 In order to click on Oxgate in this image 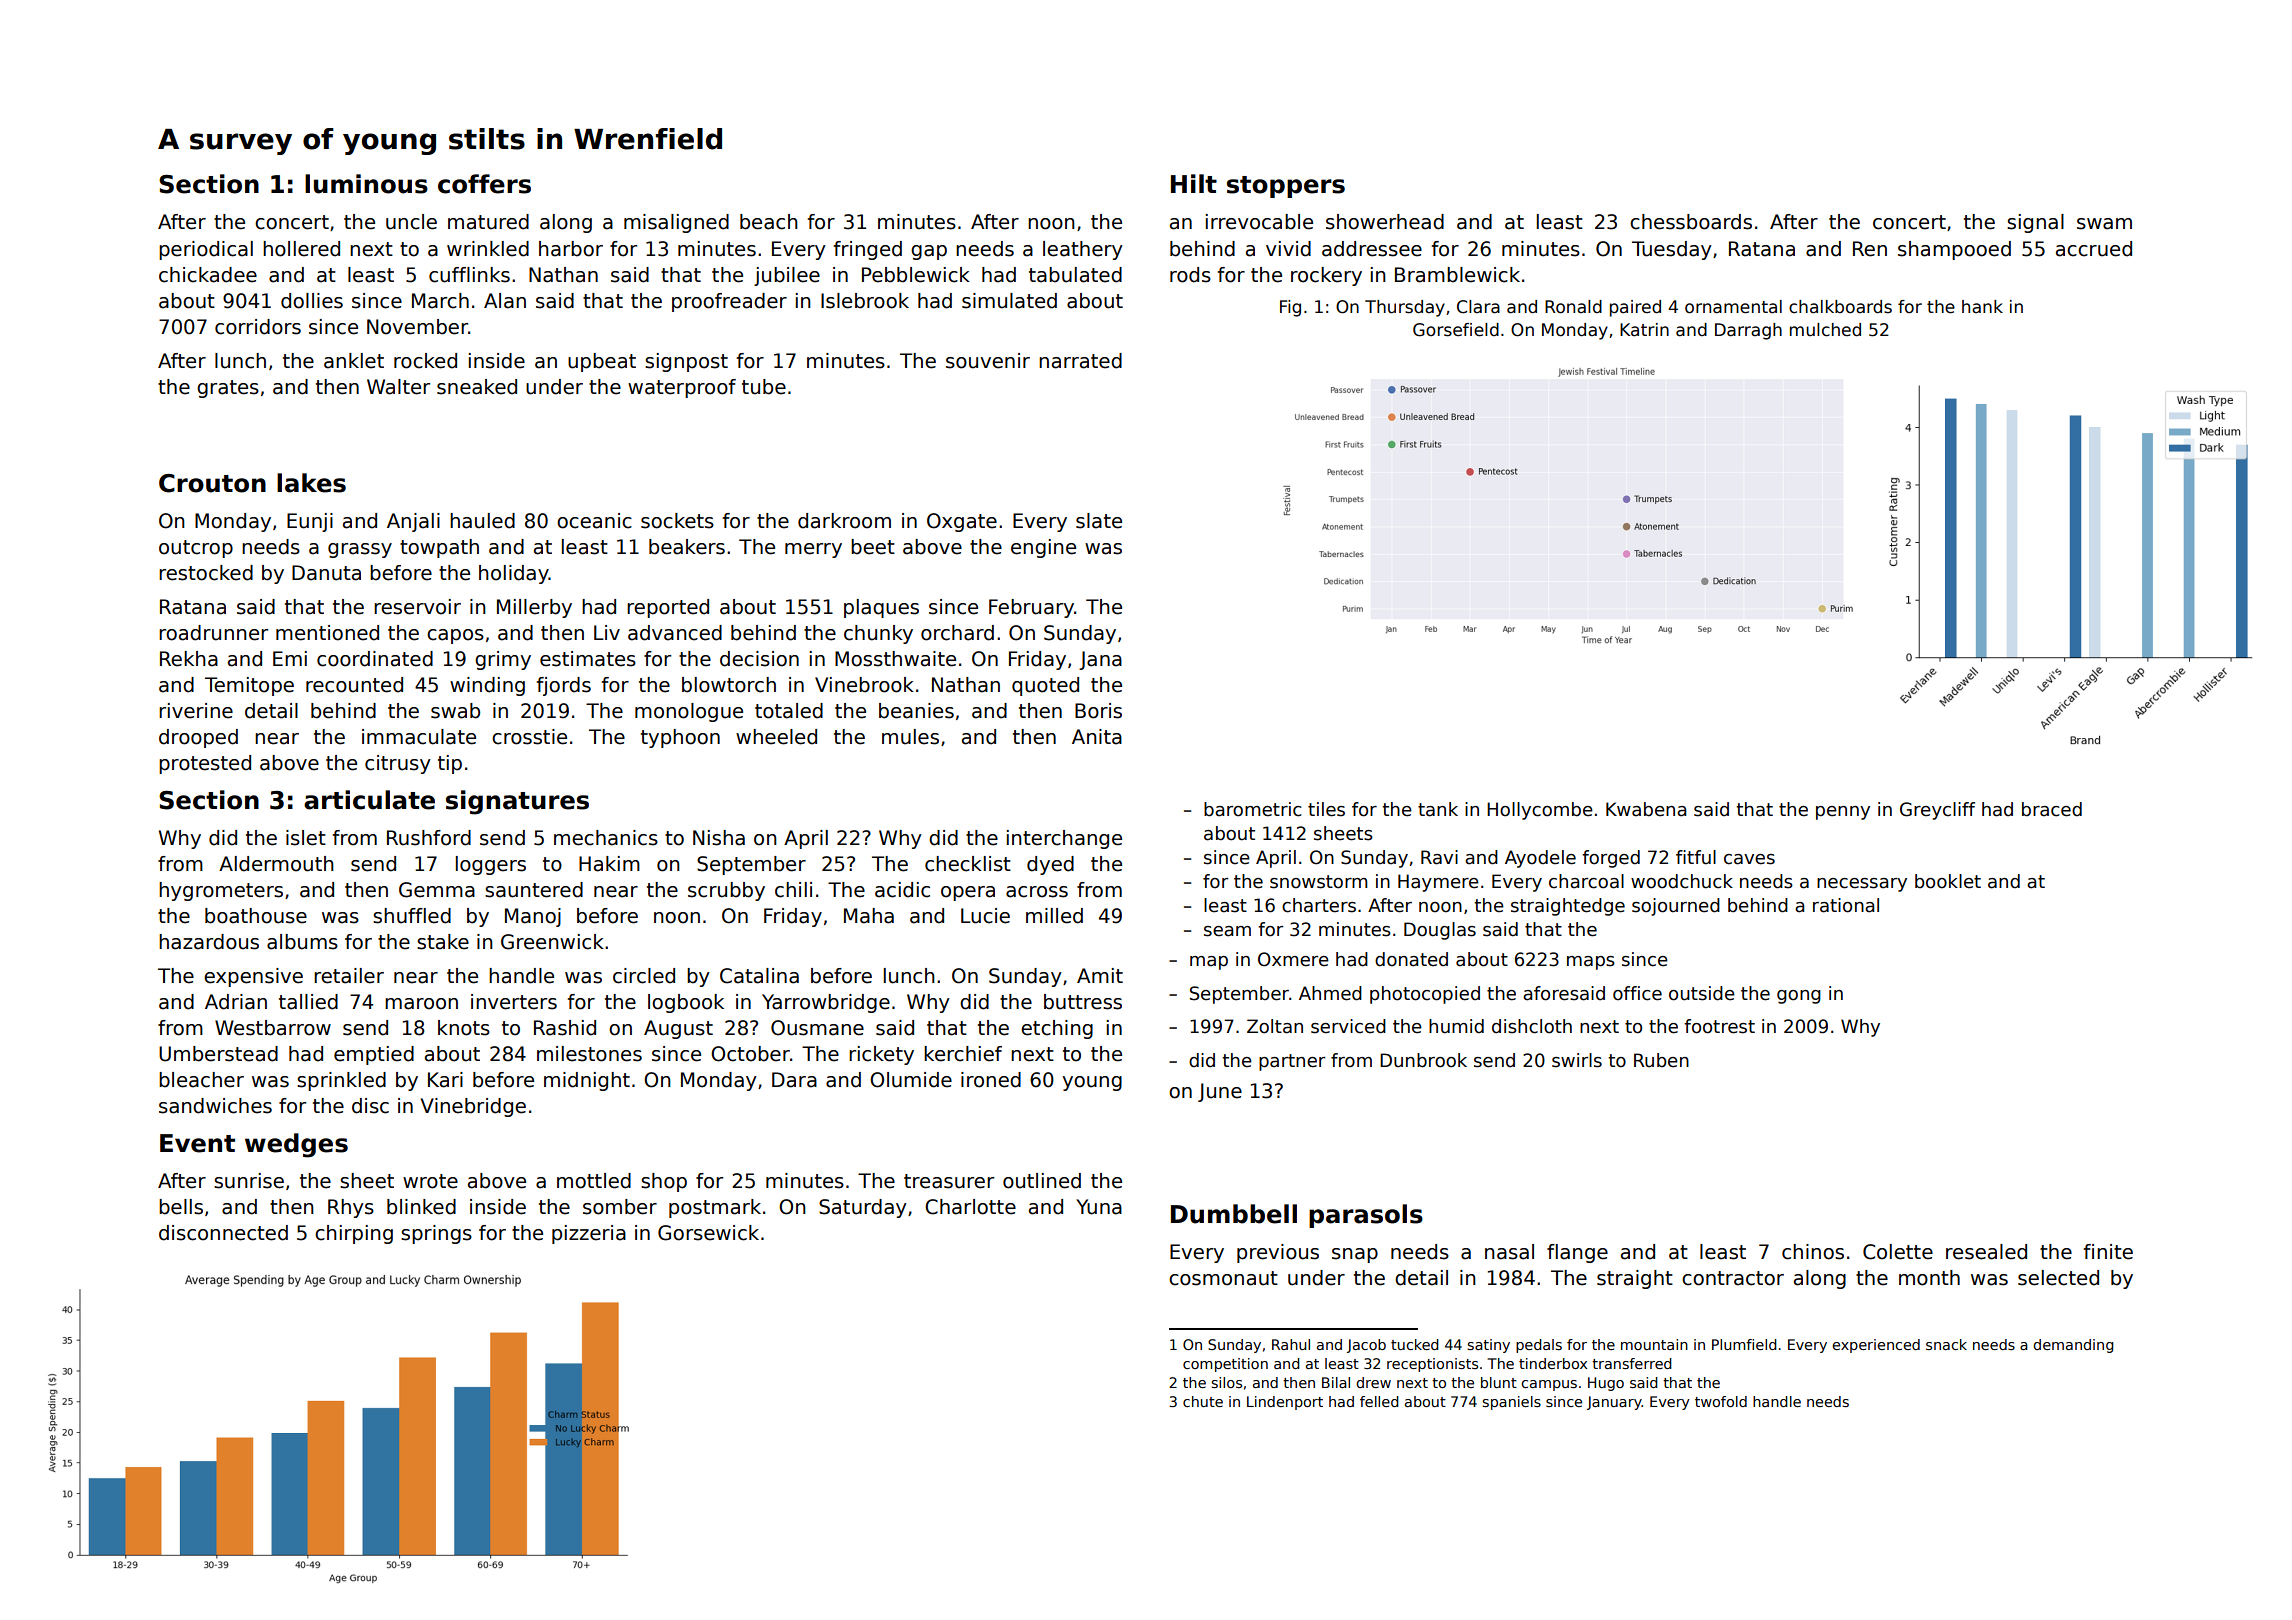, I will do `click(962, 522)`.
